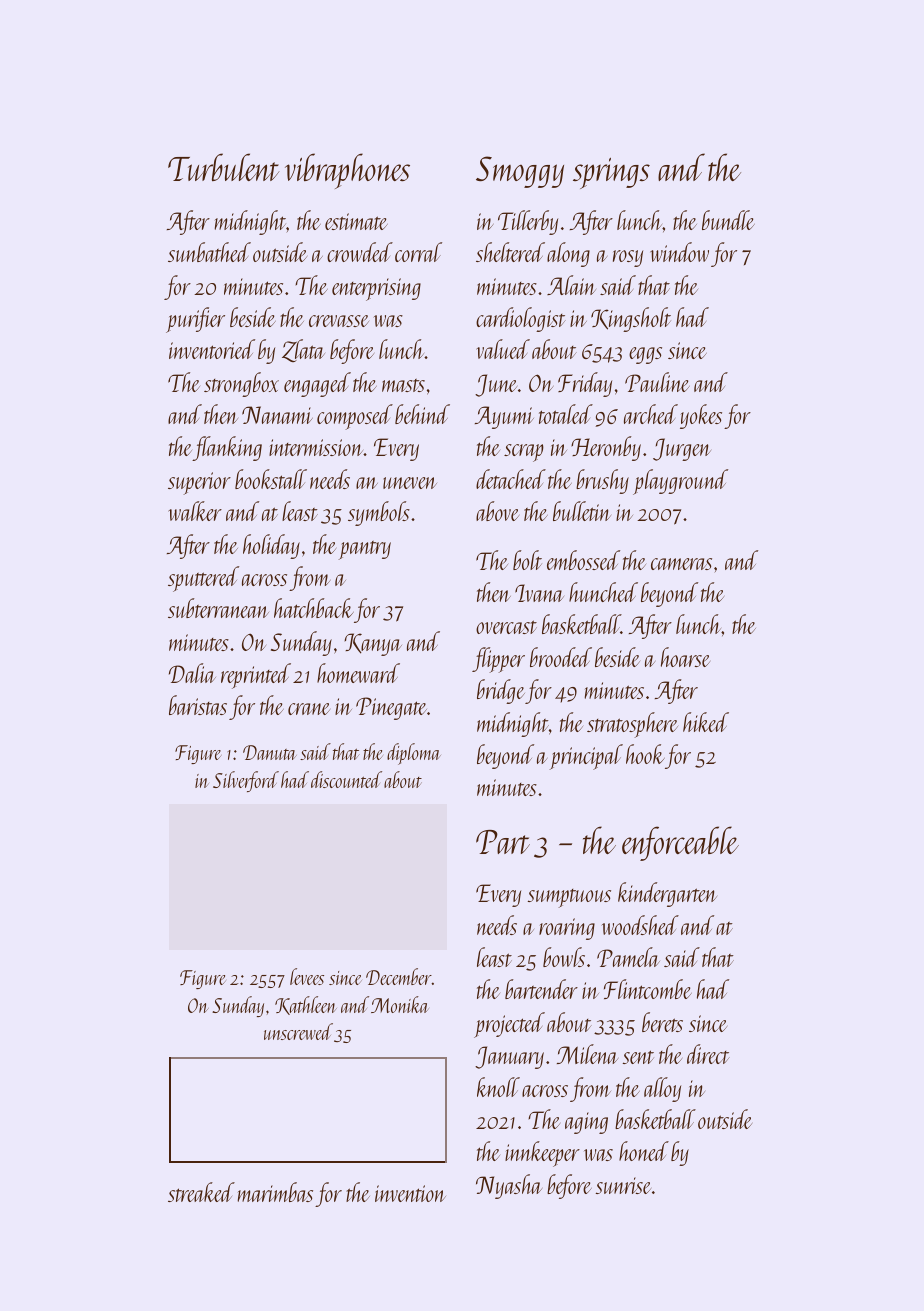 The image size is (924, 1311). What do you see at coordinates (298, 1031) in the page?
I see `unscrewed` at bounding box center [298, 1031].
